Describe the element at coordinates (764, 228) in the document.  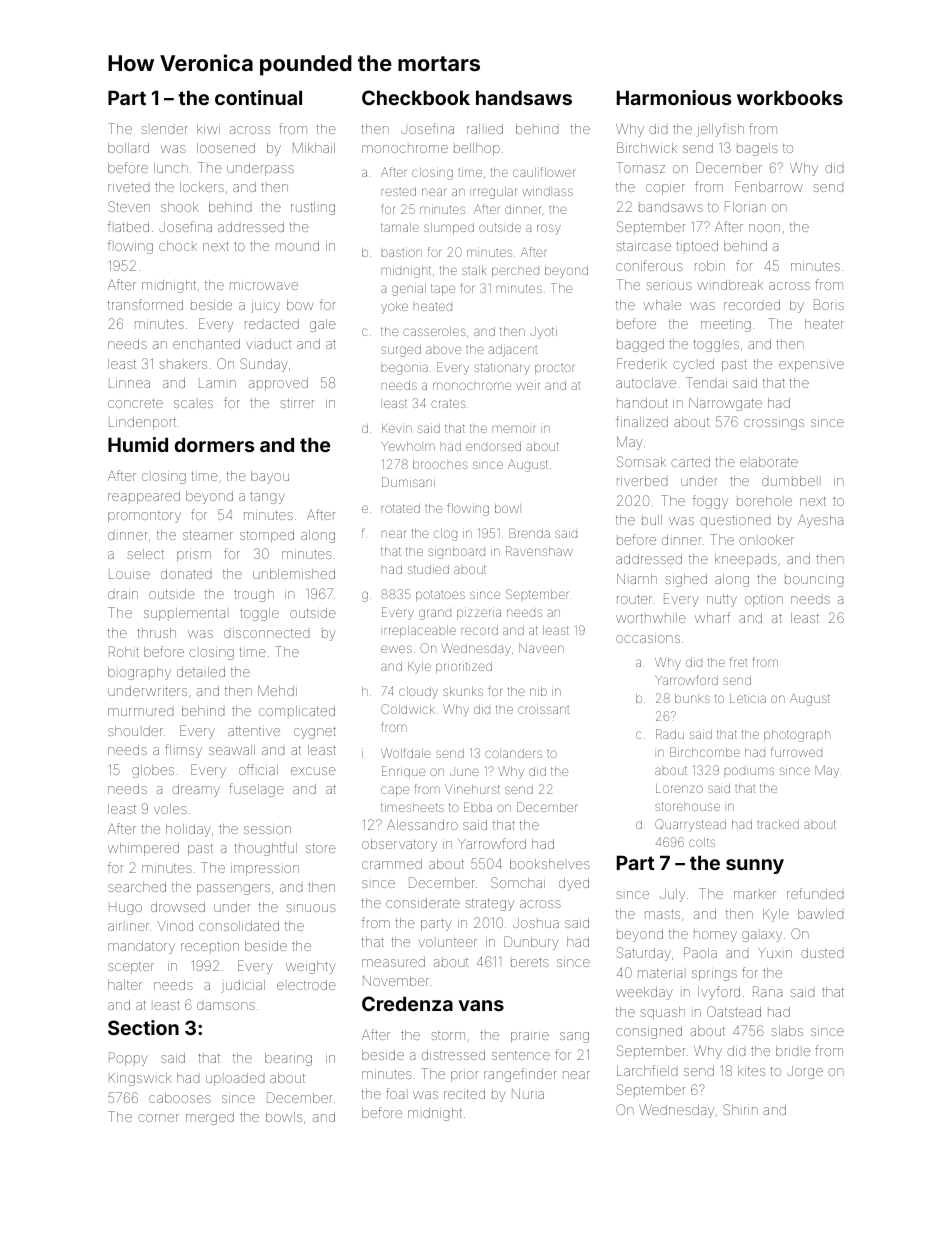
I see `noon` at that location.
